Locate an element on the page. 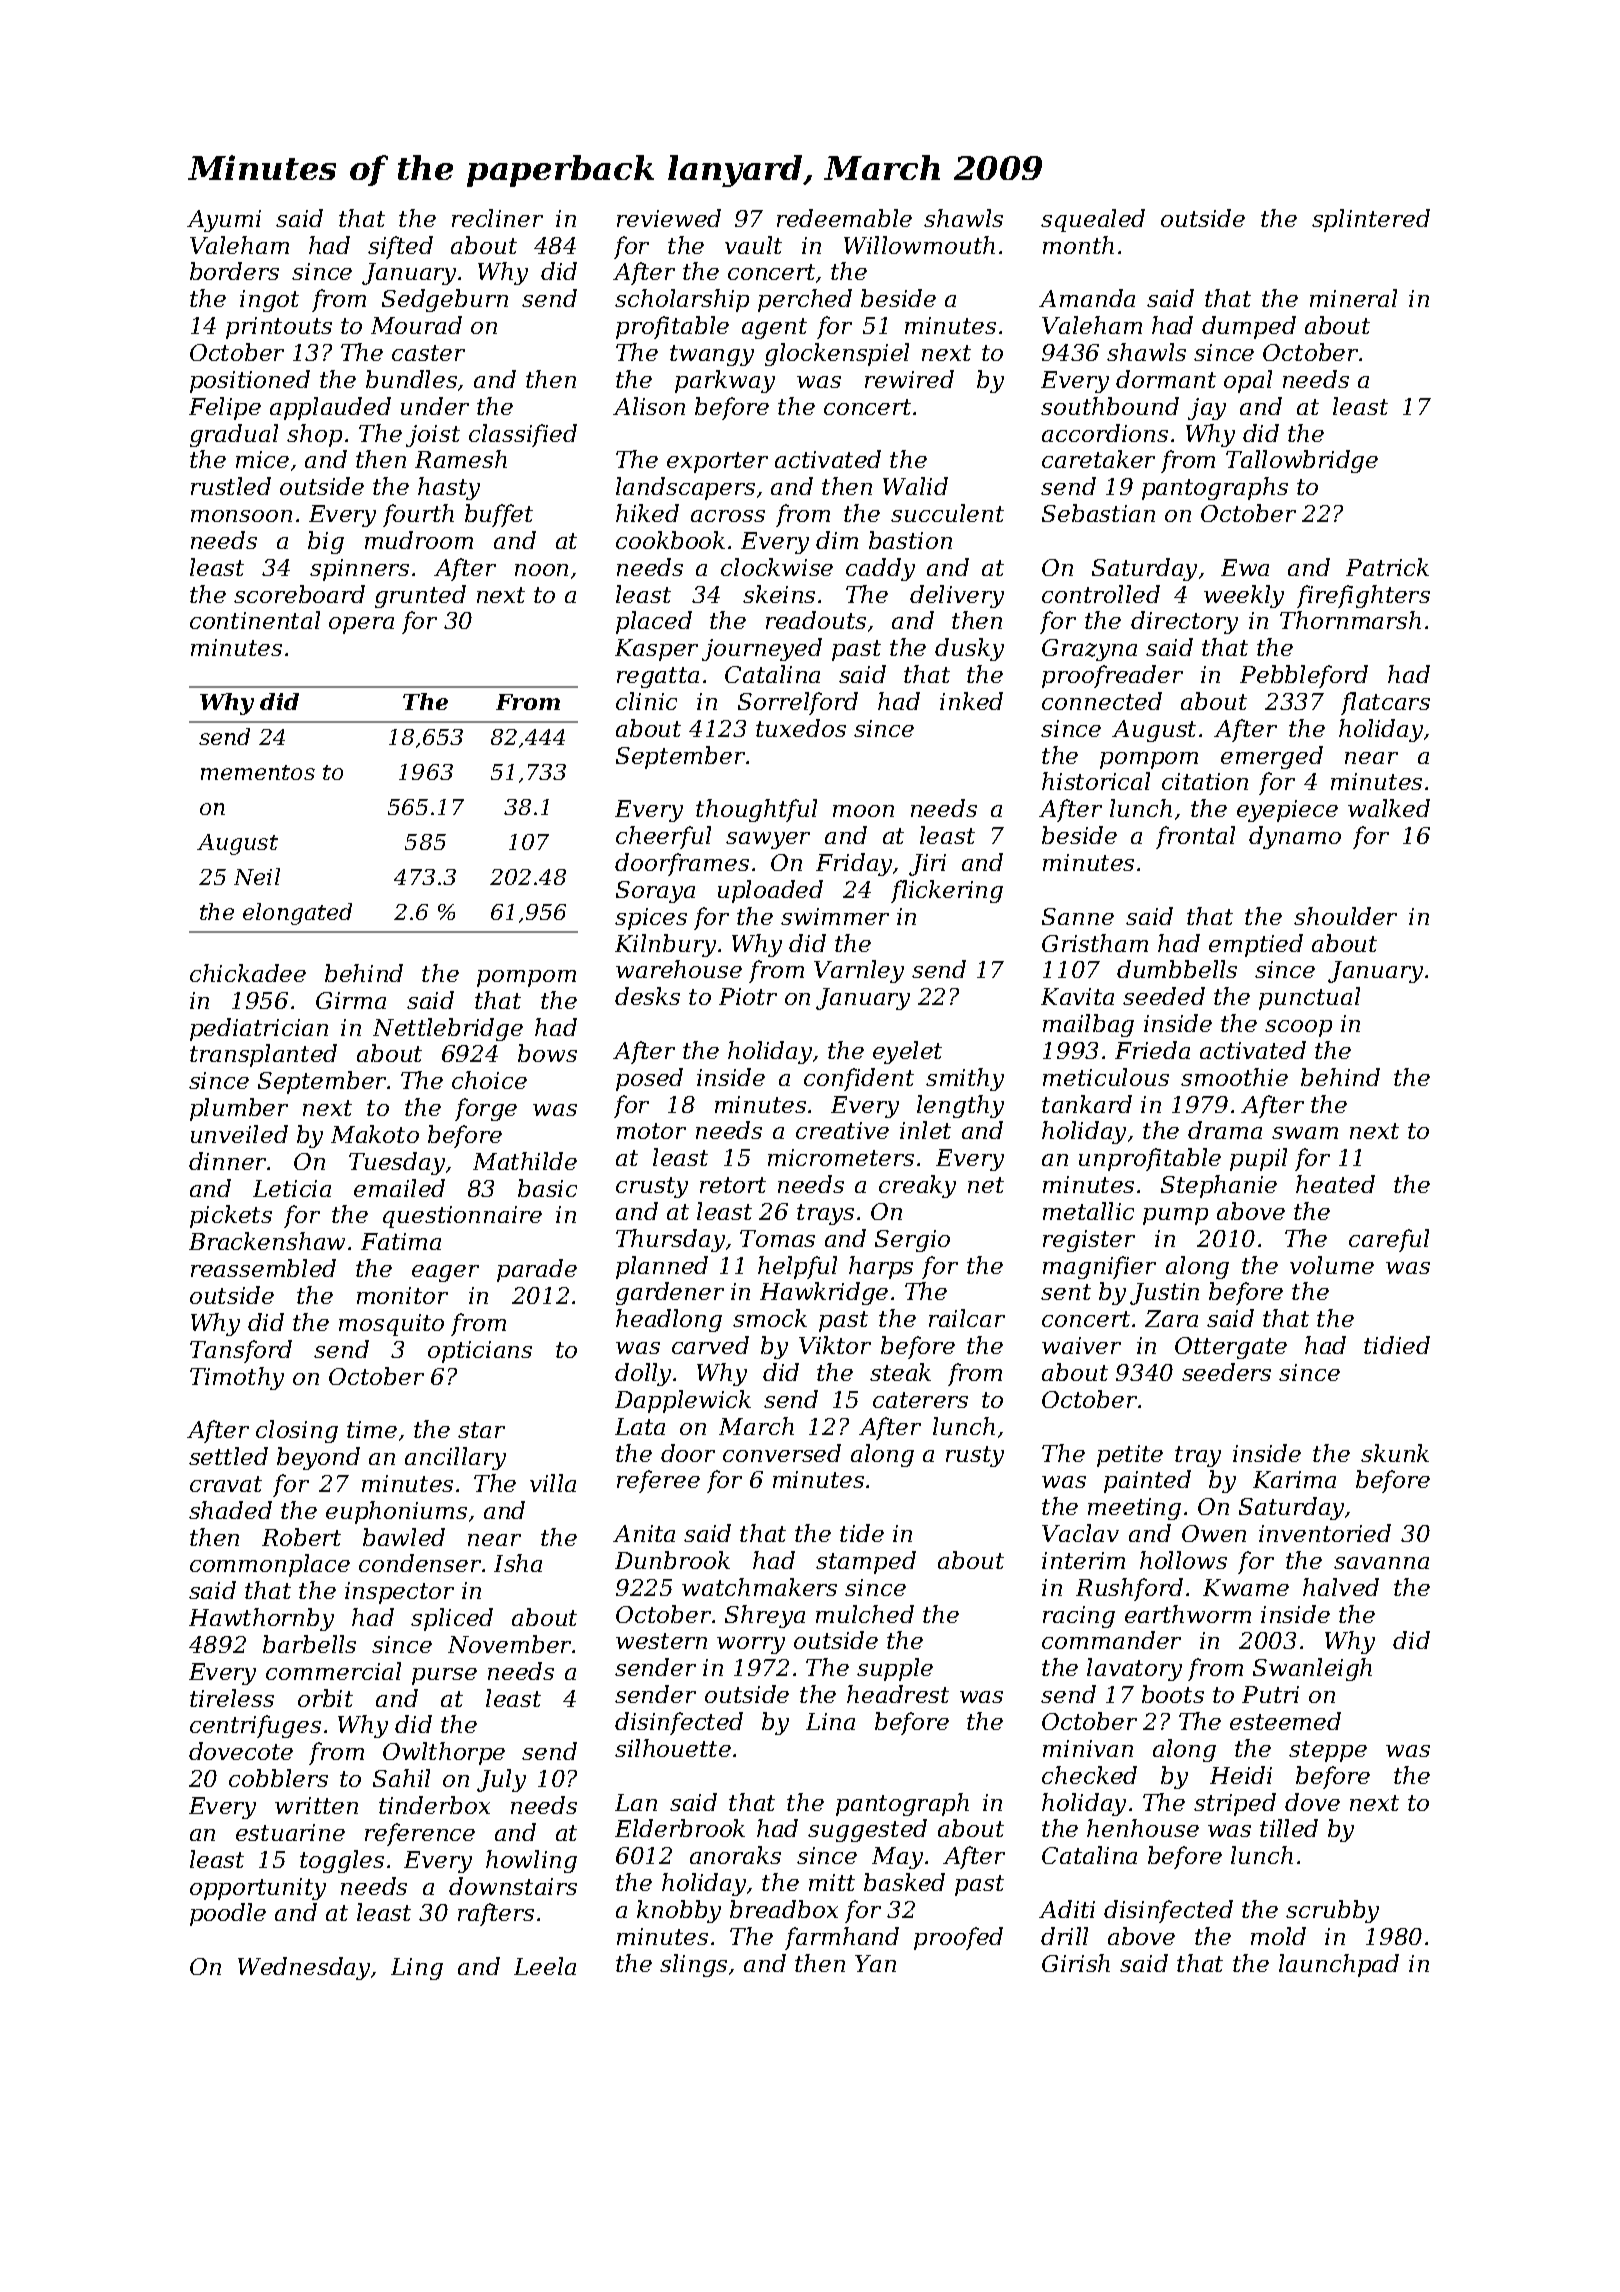 Image resolution: width=1620 pixels, height=2292 pixels. Yan is located at coordinates (875, 1963).
